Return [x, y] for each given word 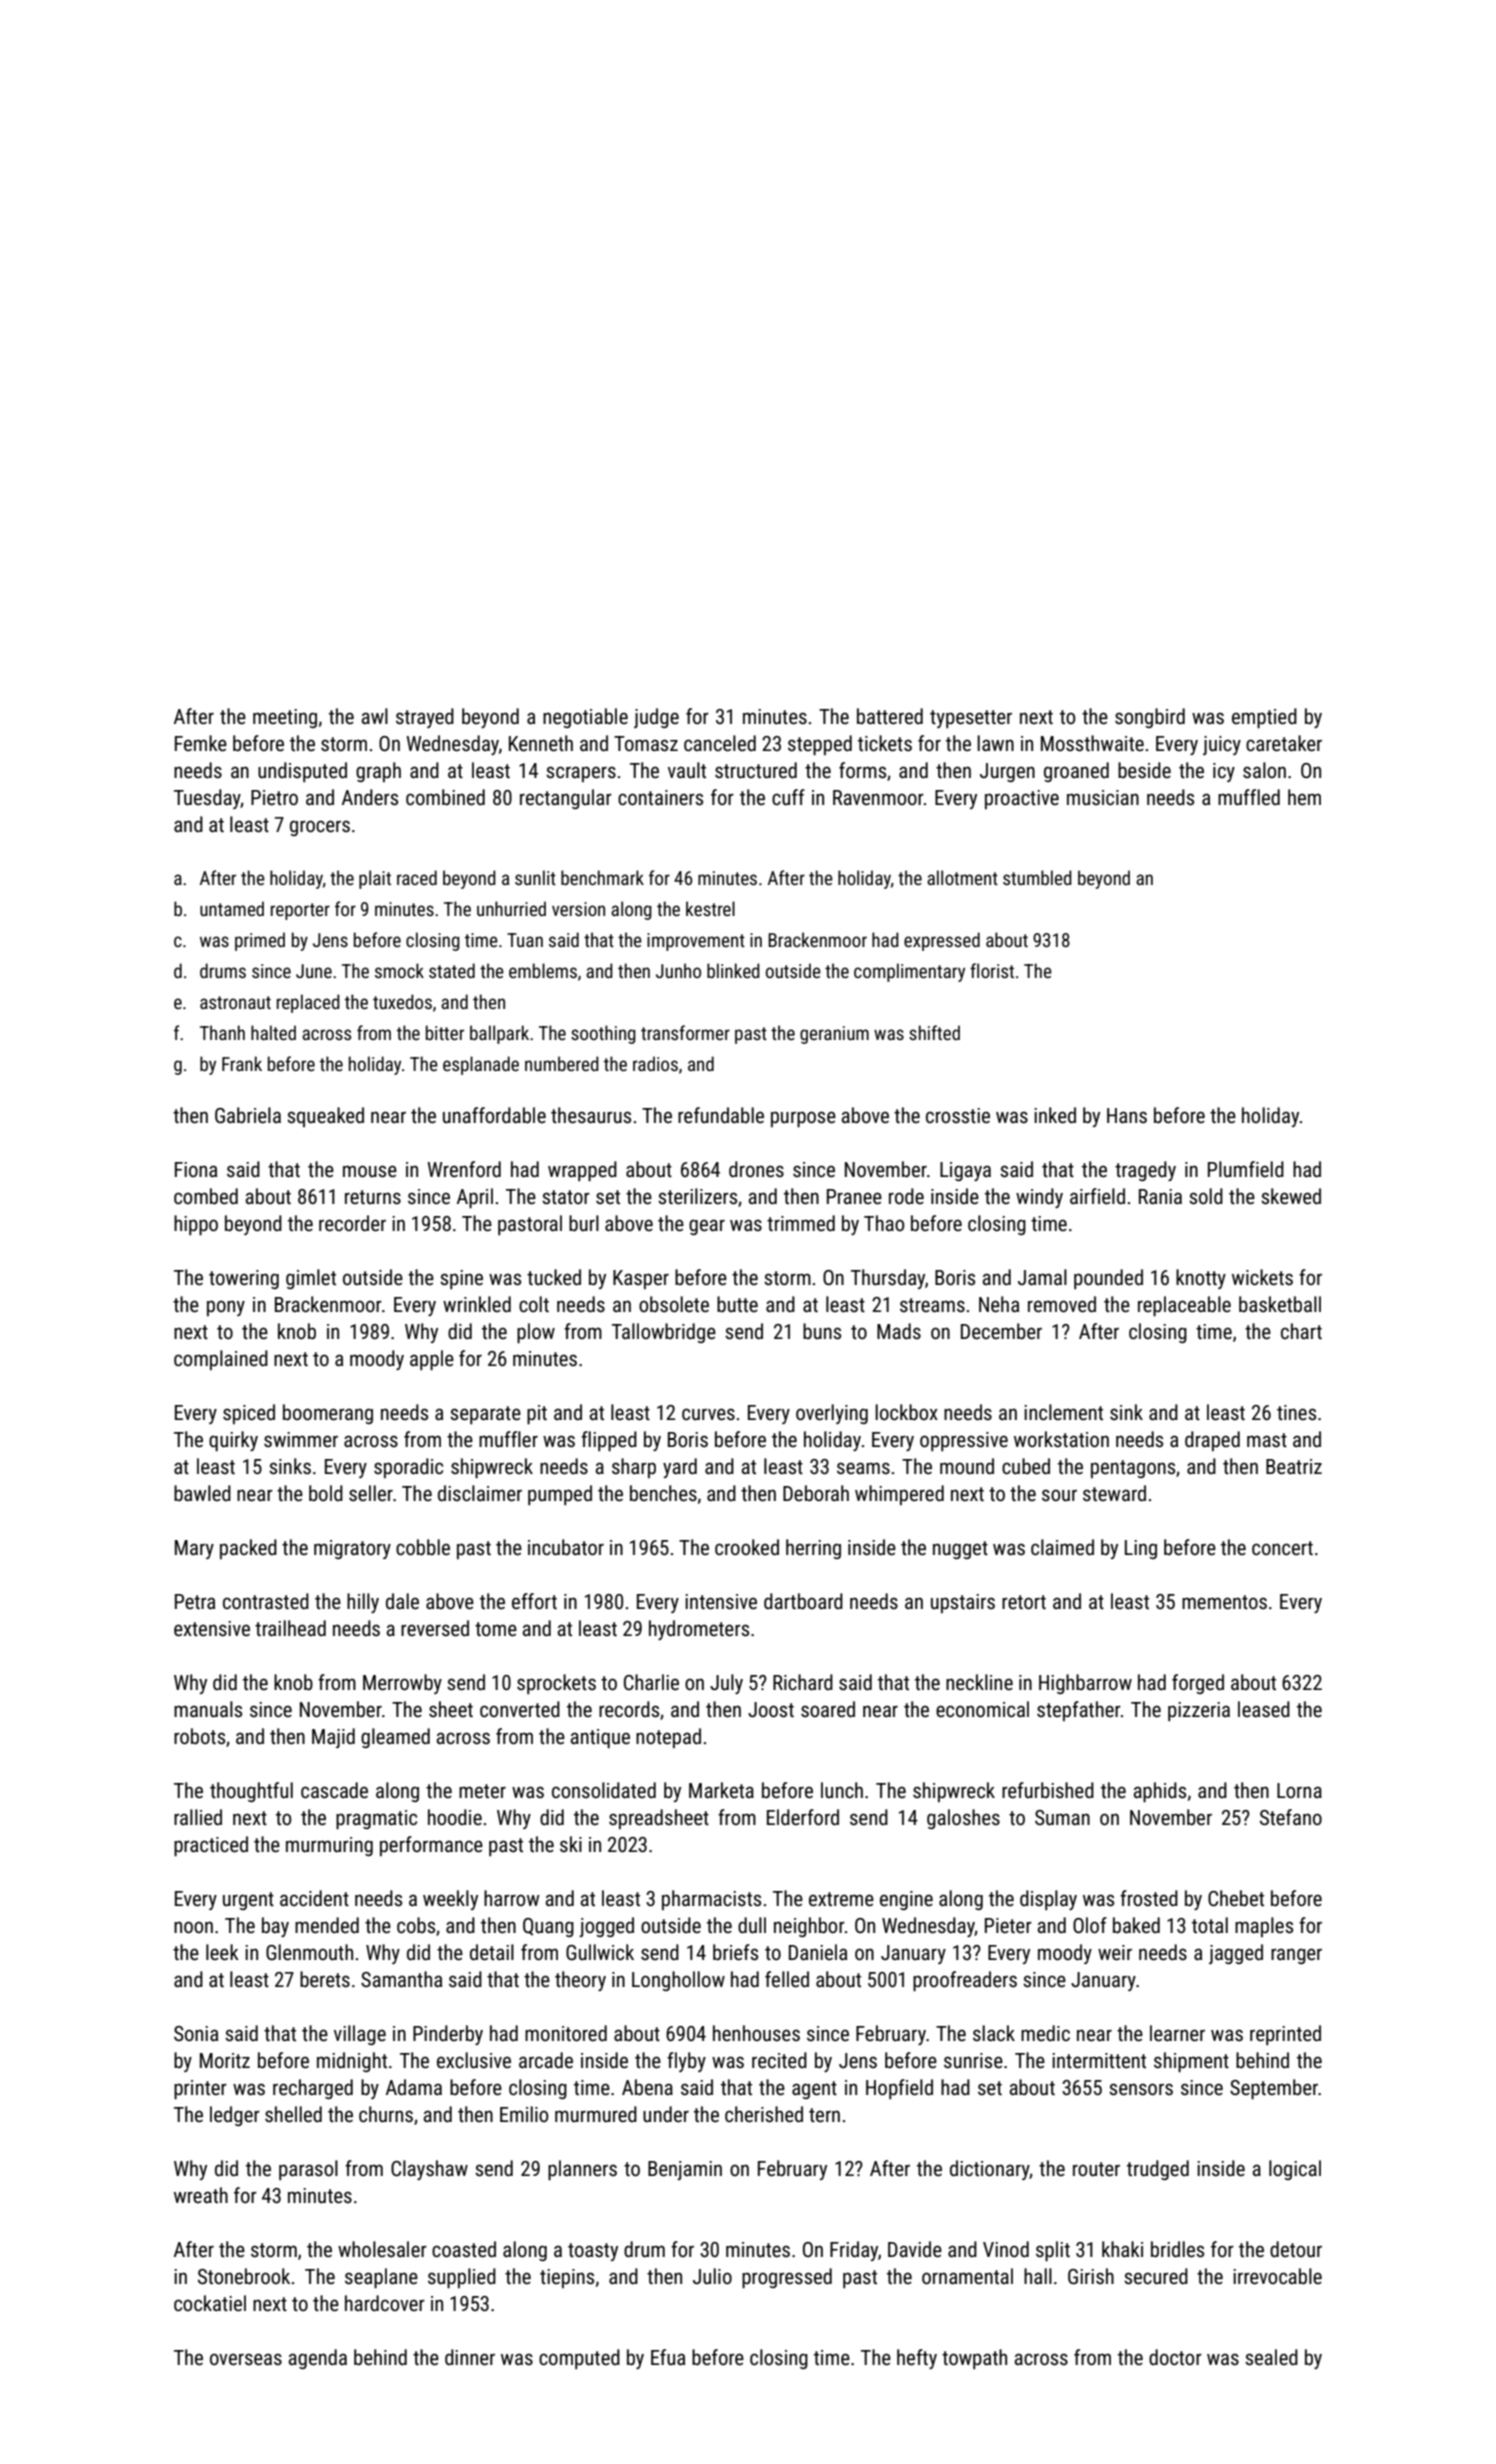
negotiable [585, 718]
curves [708, 1414]
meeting [285, 718]
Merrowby [402, 1684]
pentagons [1133, 1469]
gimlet [311, 1279]
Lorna [1299, 1790]
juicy [1222, 745]
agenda [318, 2359]
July [726, 1684]
